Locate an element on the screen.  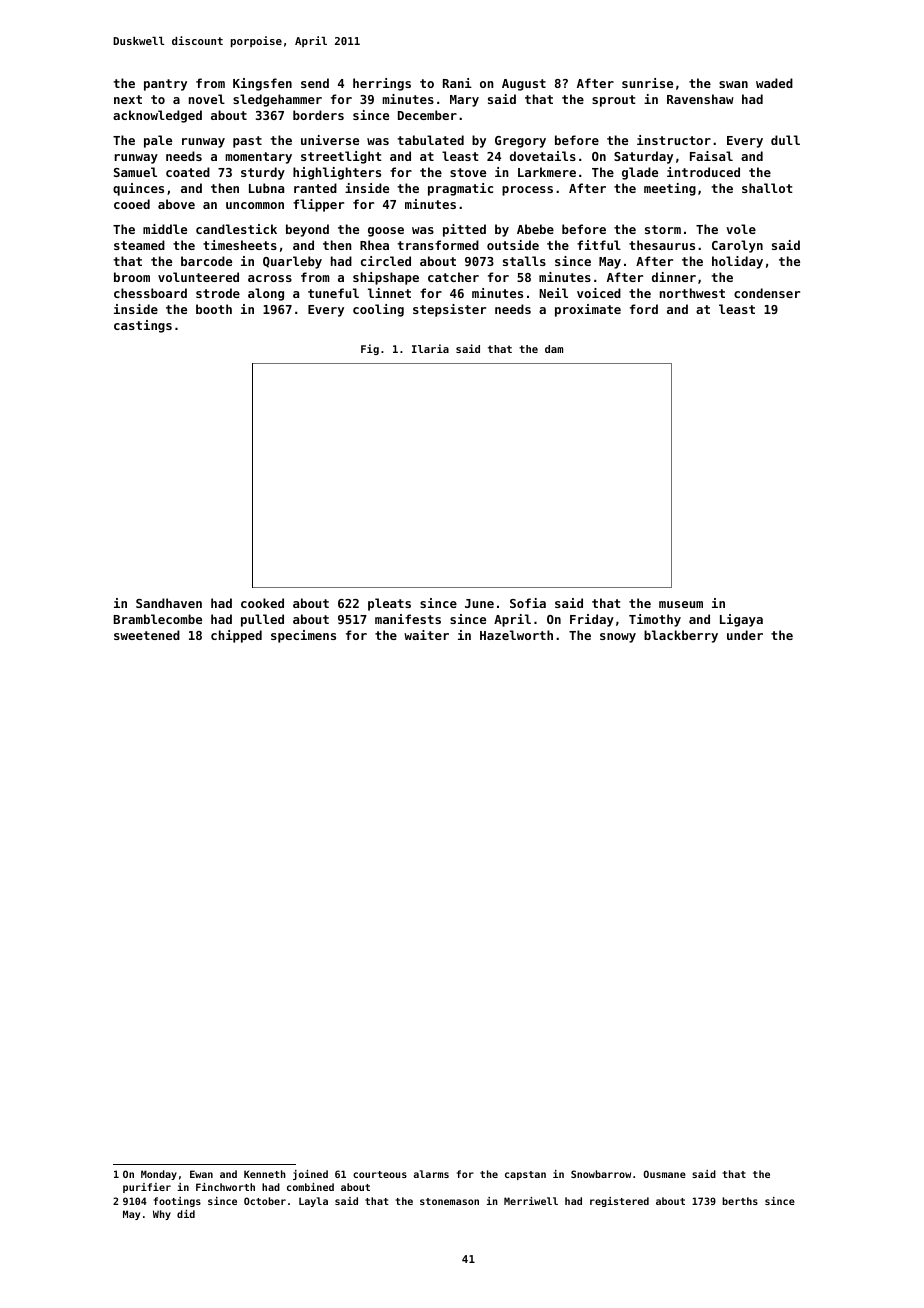
Ravenshaw is located at coordinates (700, 99).
